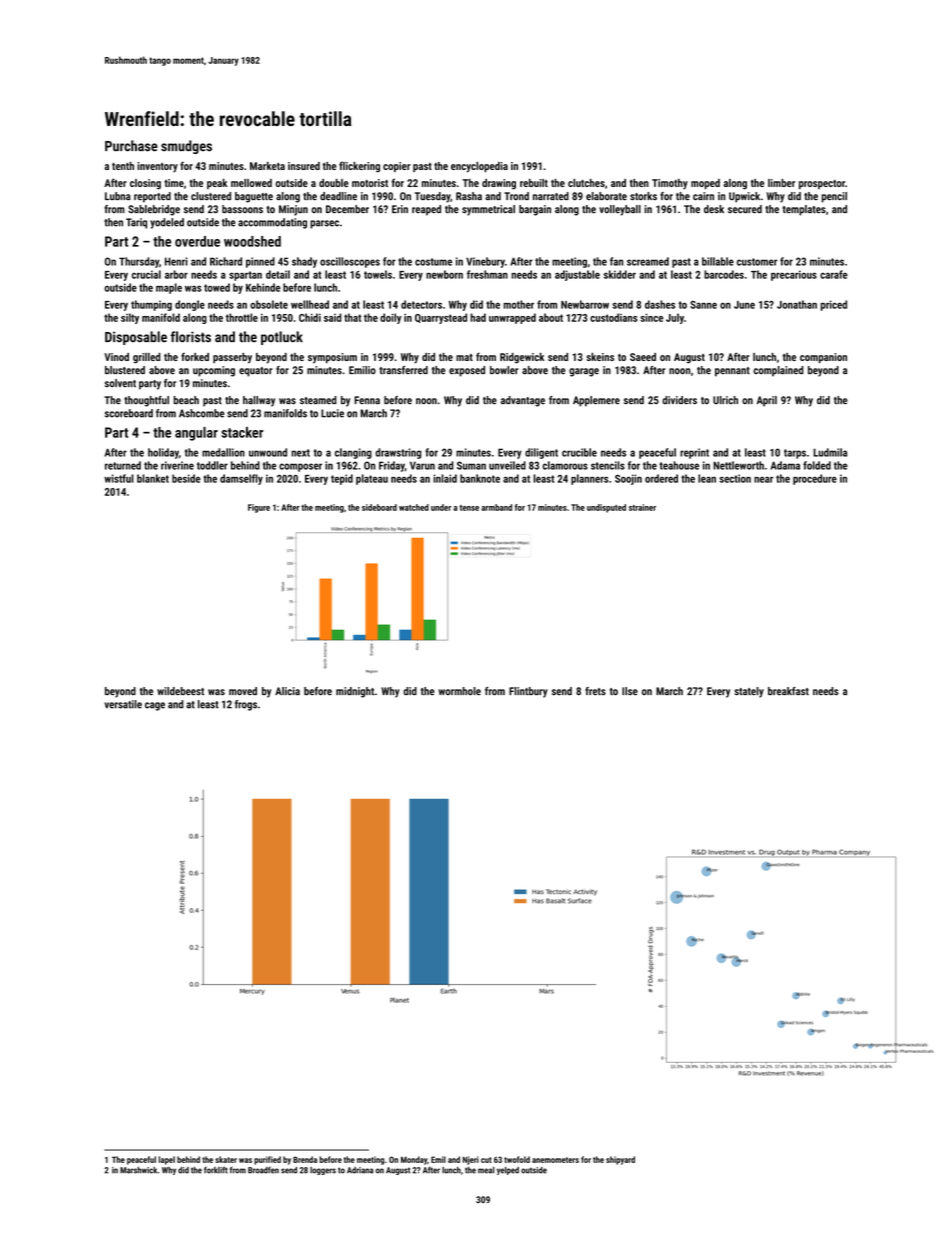 This document has height=1233, width=952. I want to click on stately, so click(749, 692).
